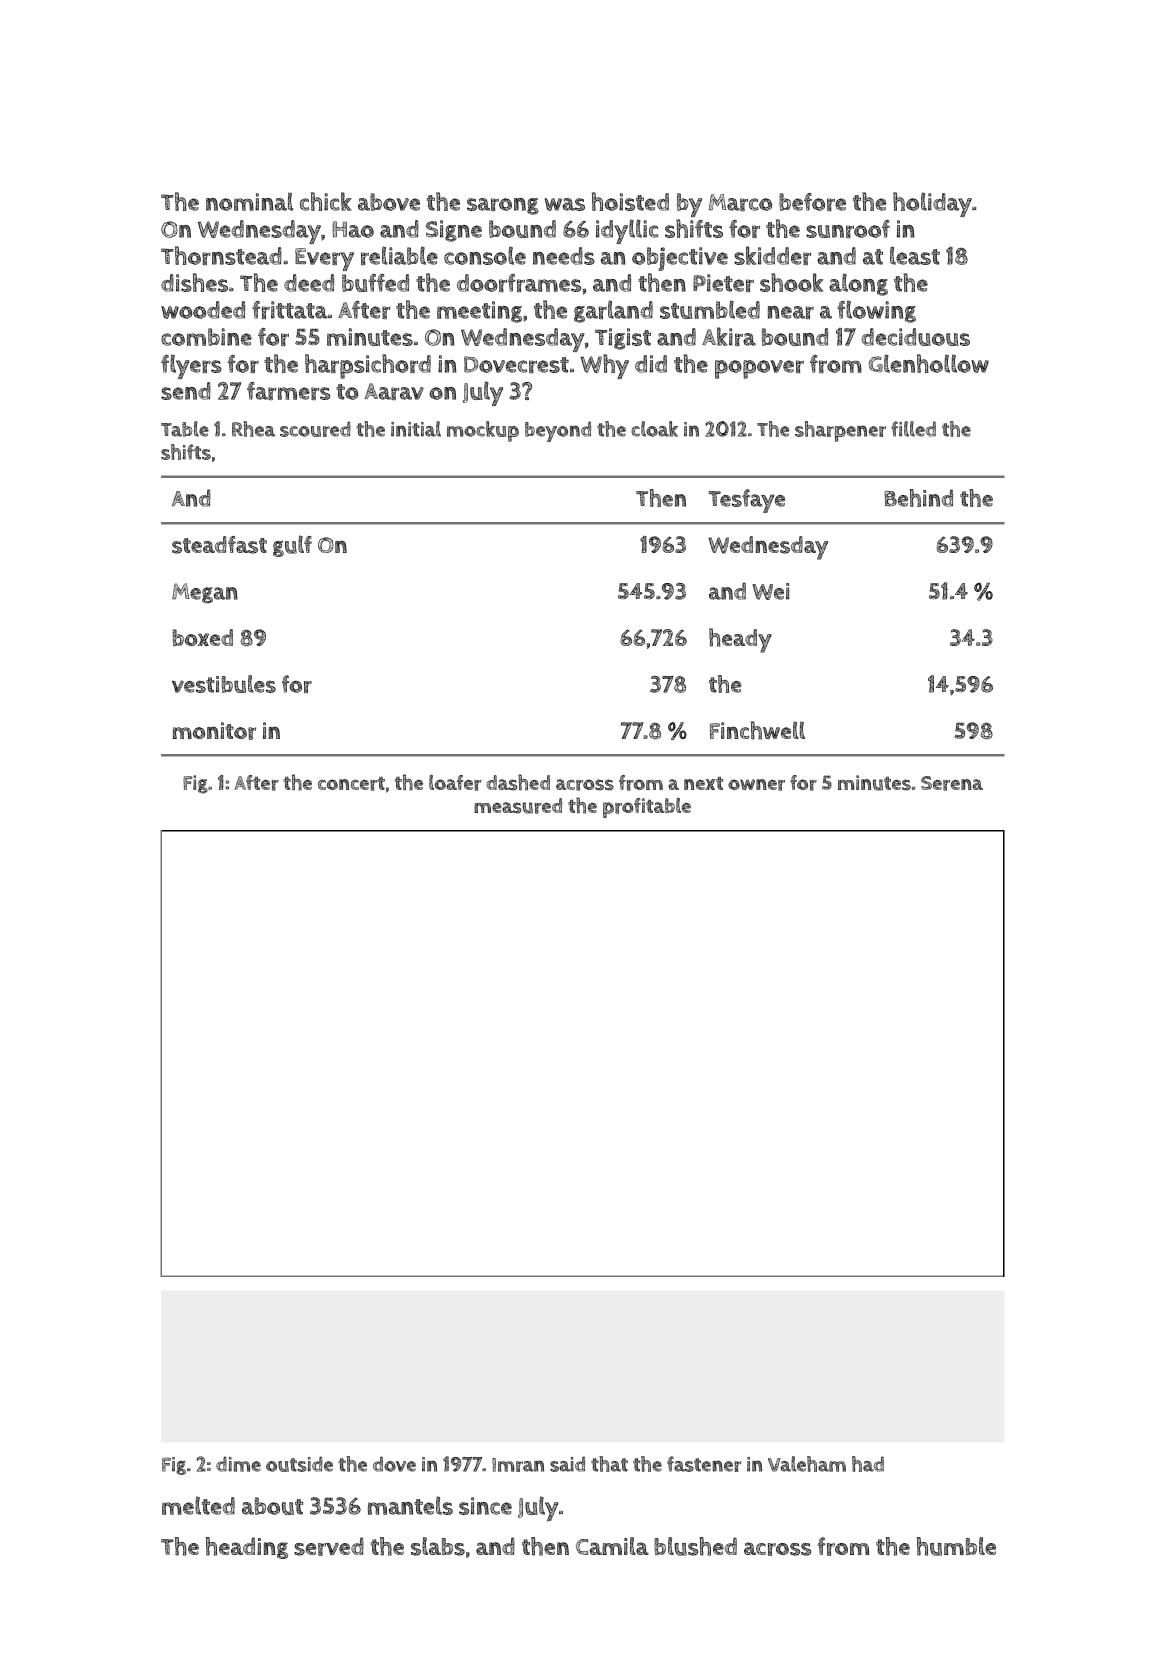  Describe the element at coordinates (299, 1464) in the page. I see `outside` at that location.
